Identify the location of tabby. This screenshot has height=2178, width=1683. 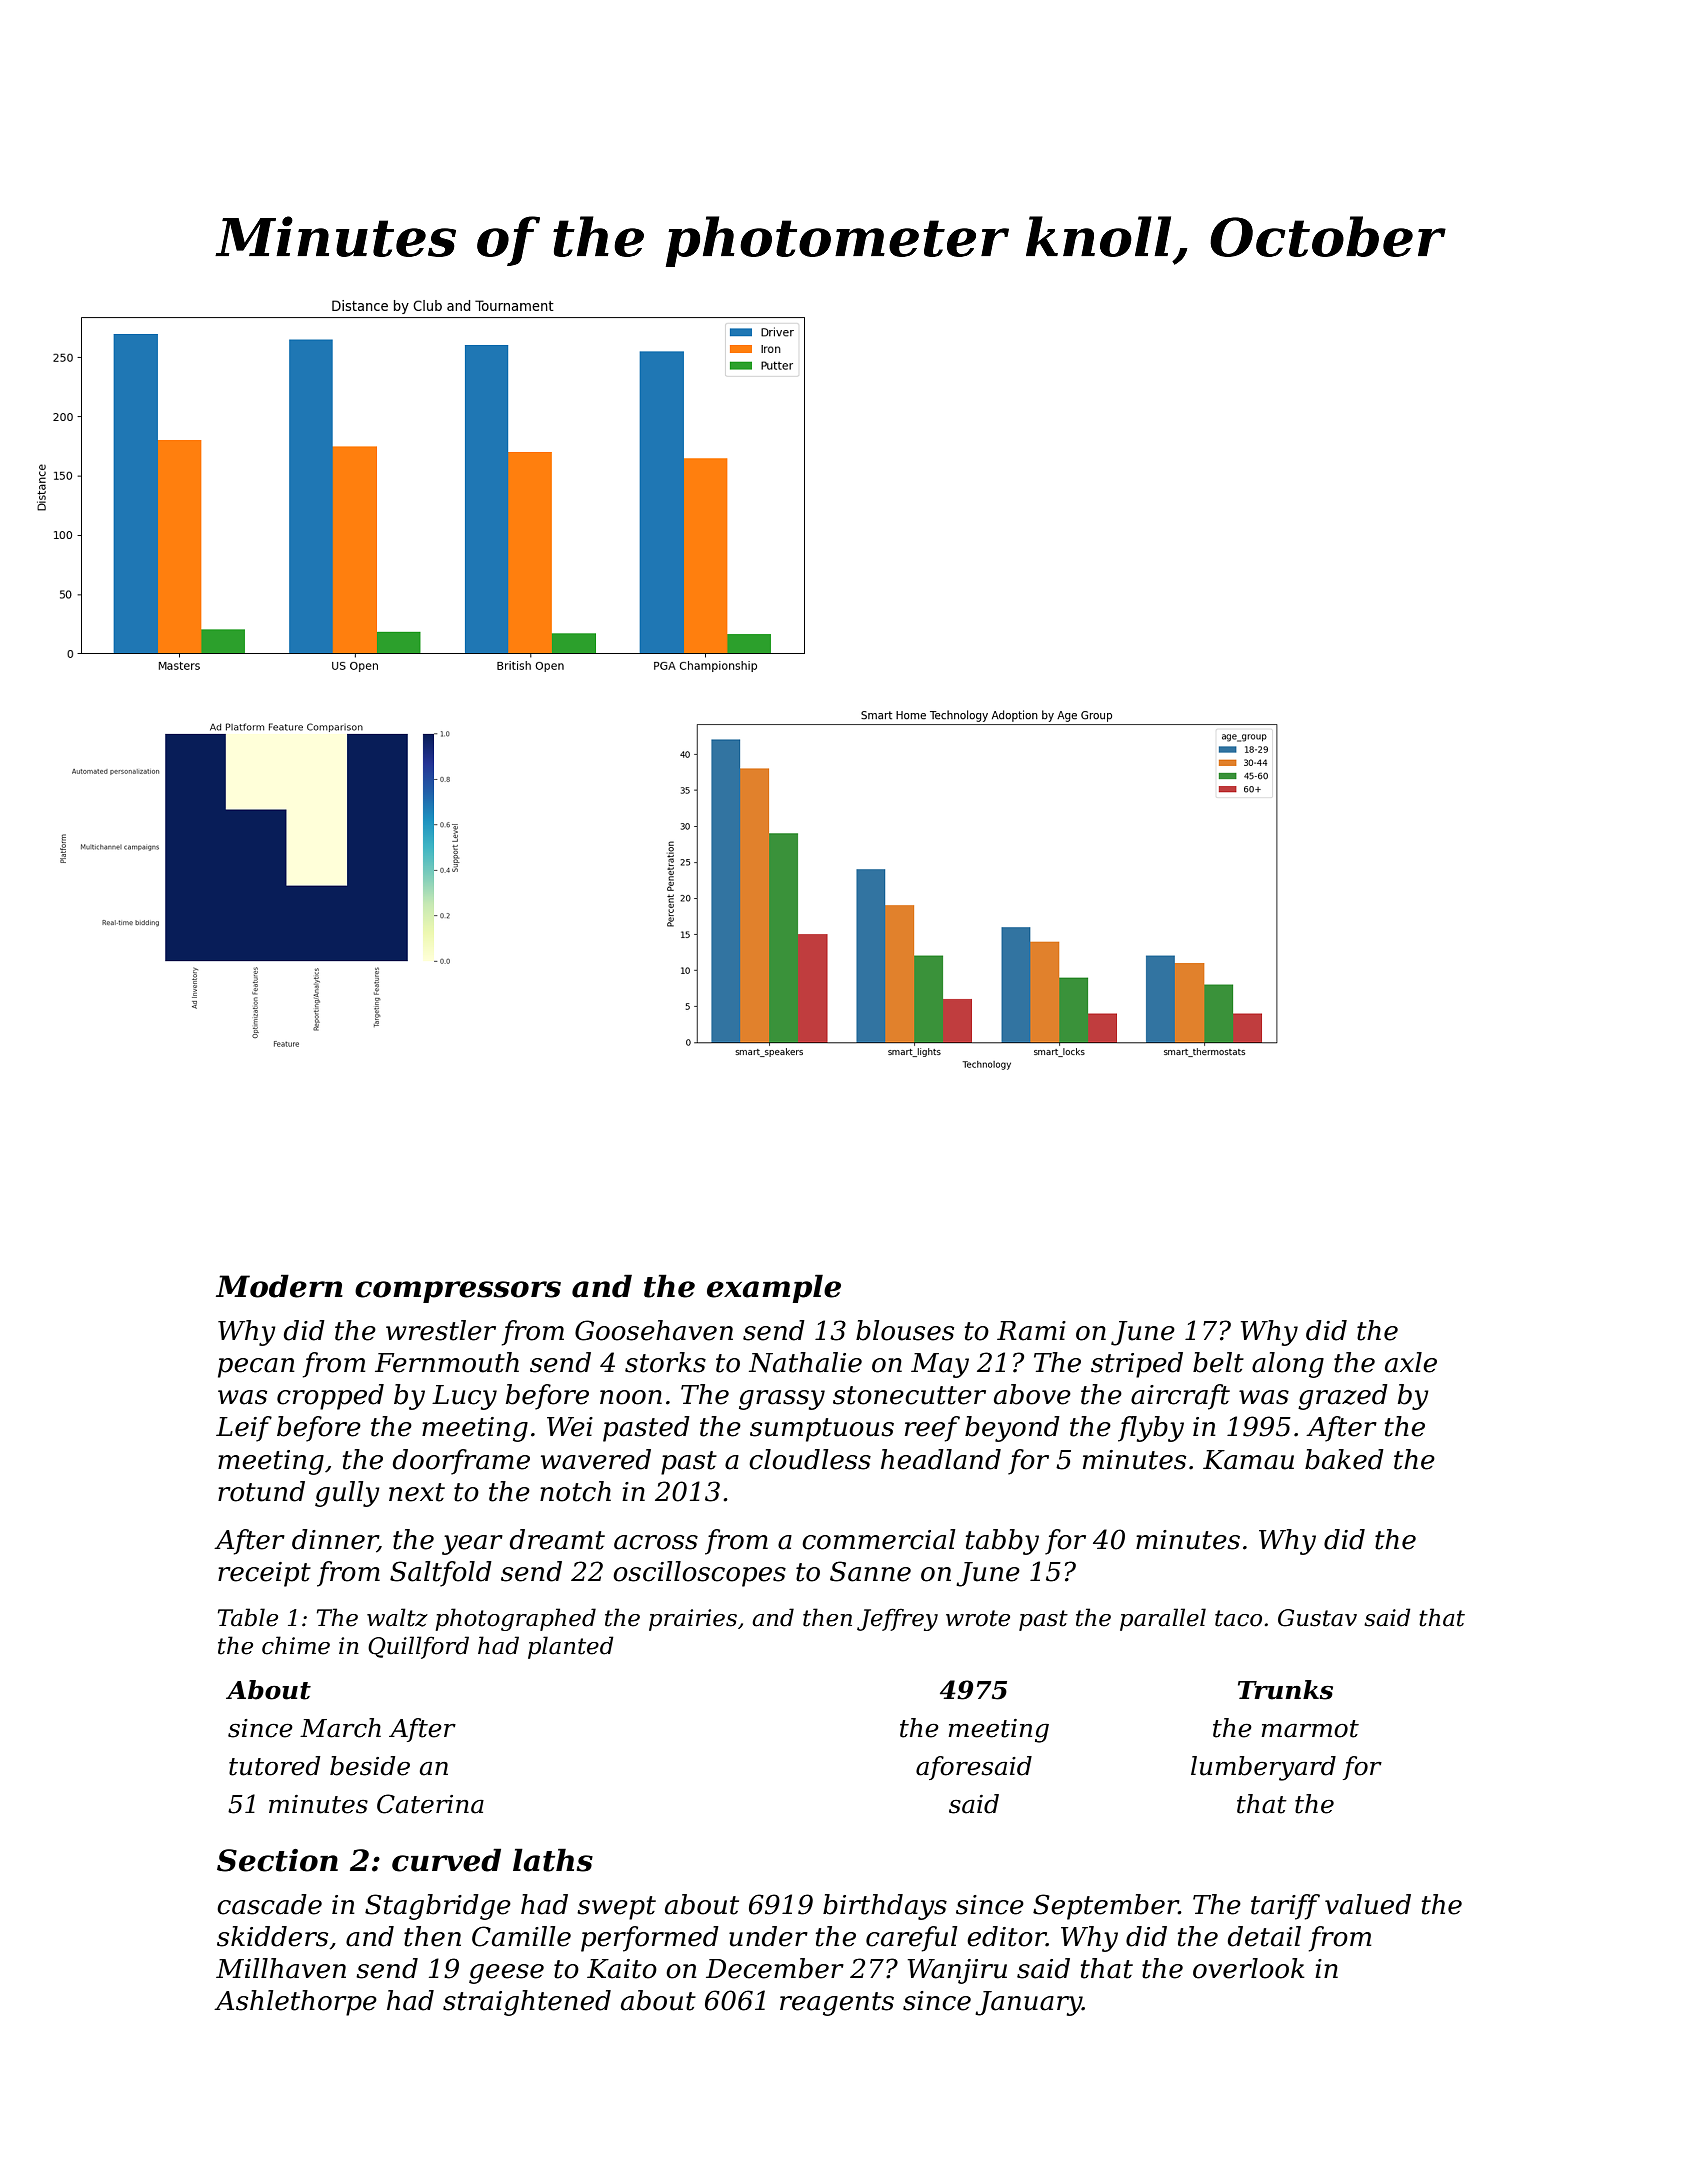
(1002, 1542).
